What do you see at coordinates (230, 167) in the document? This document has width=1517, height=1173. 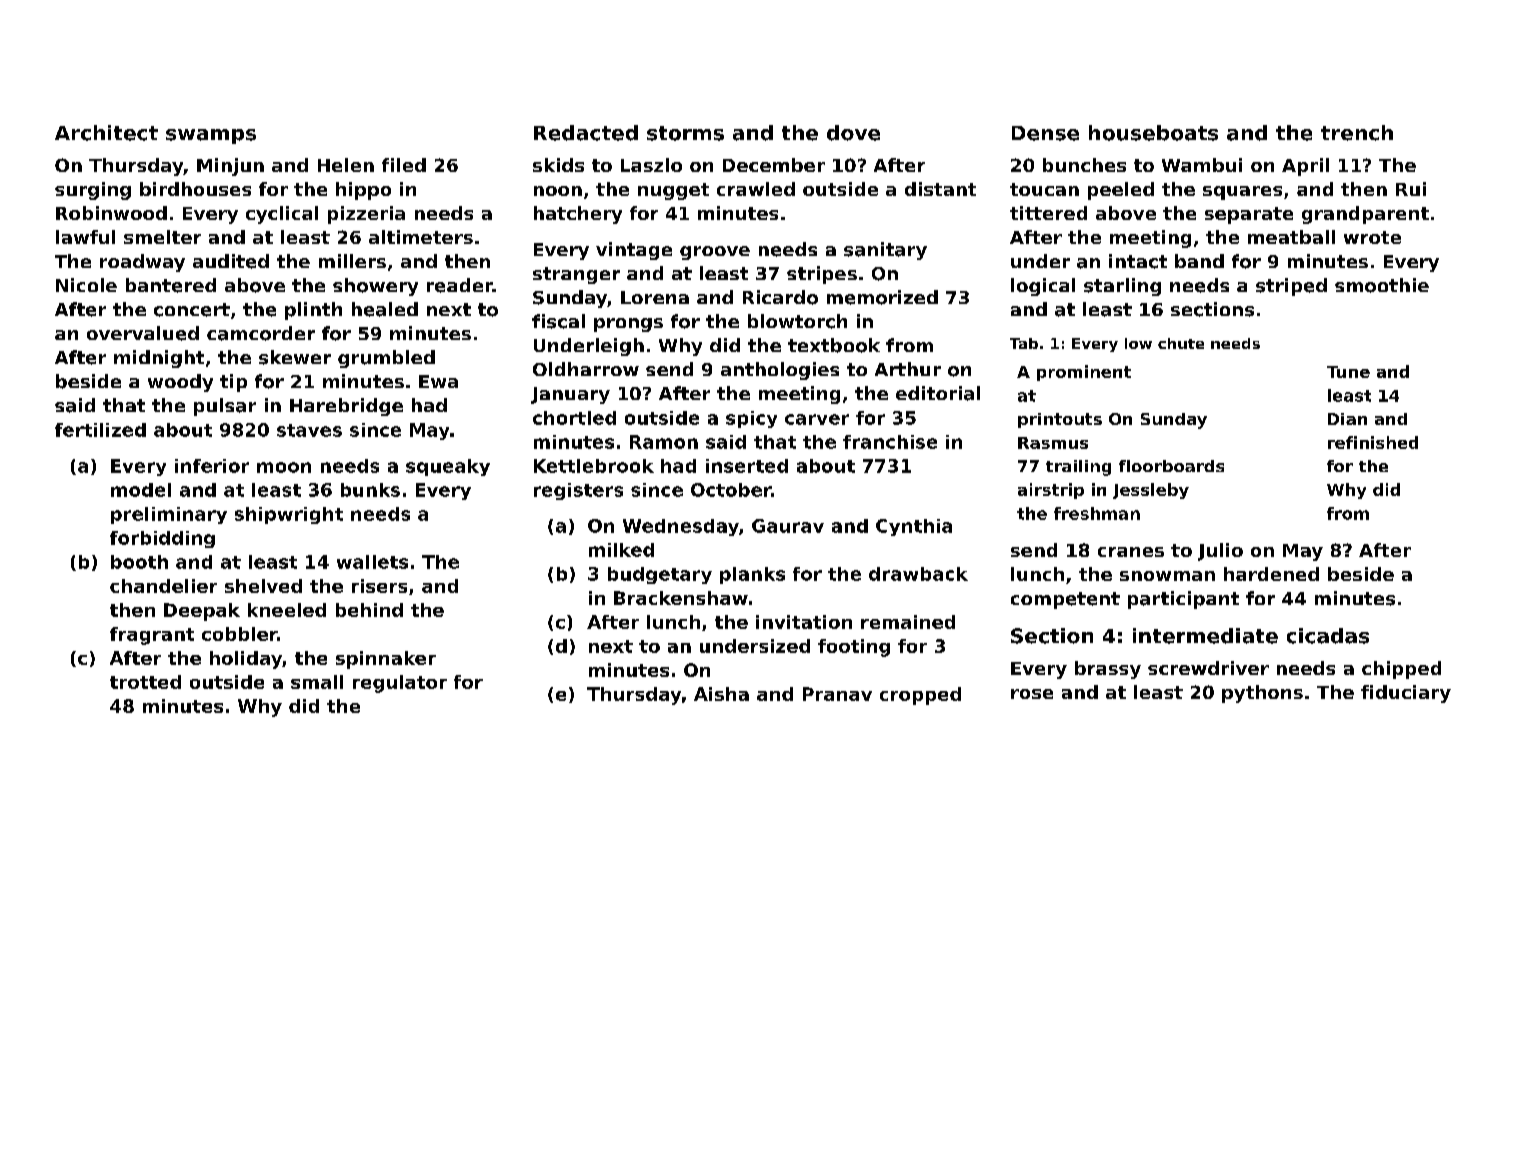 I see `Minjun` at bounding box center [230, 167].
